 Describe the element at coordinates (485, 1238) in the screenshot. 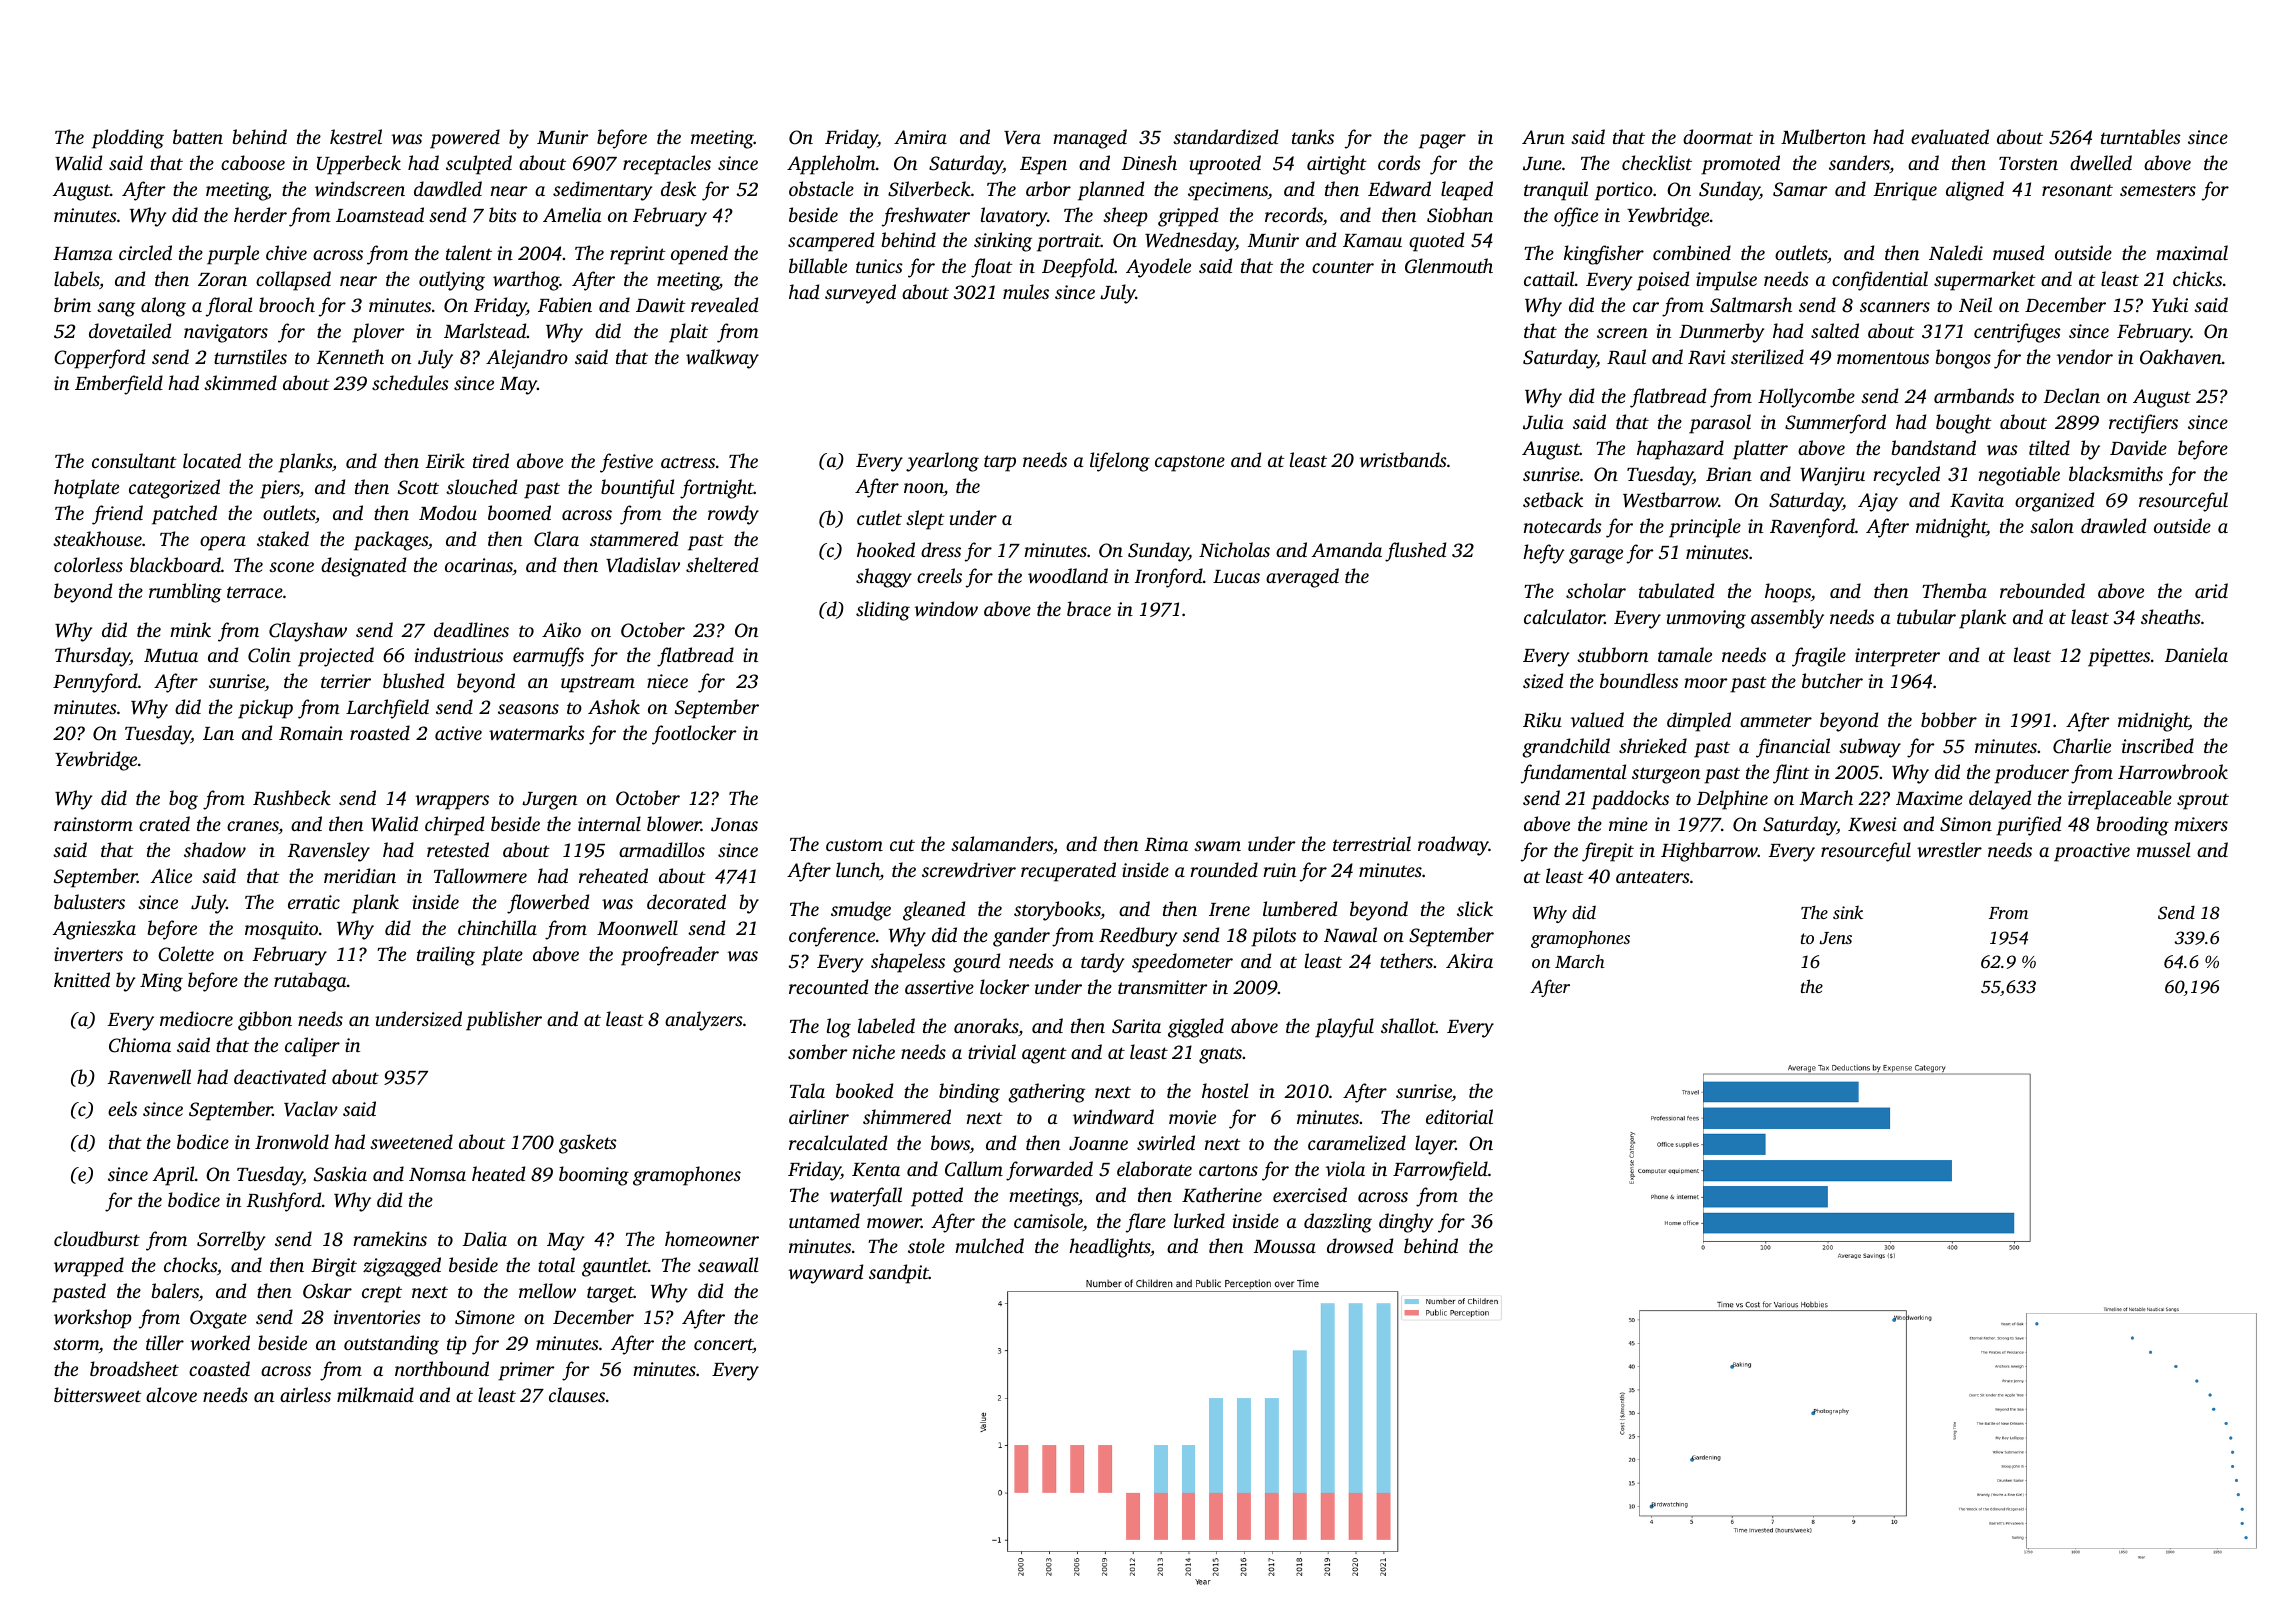

I see `Dalia` at that location.
